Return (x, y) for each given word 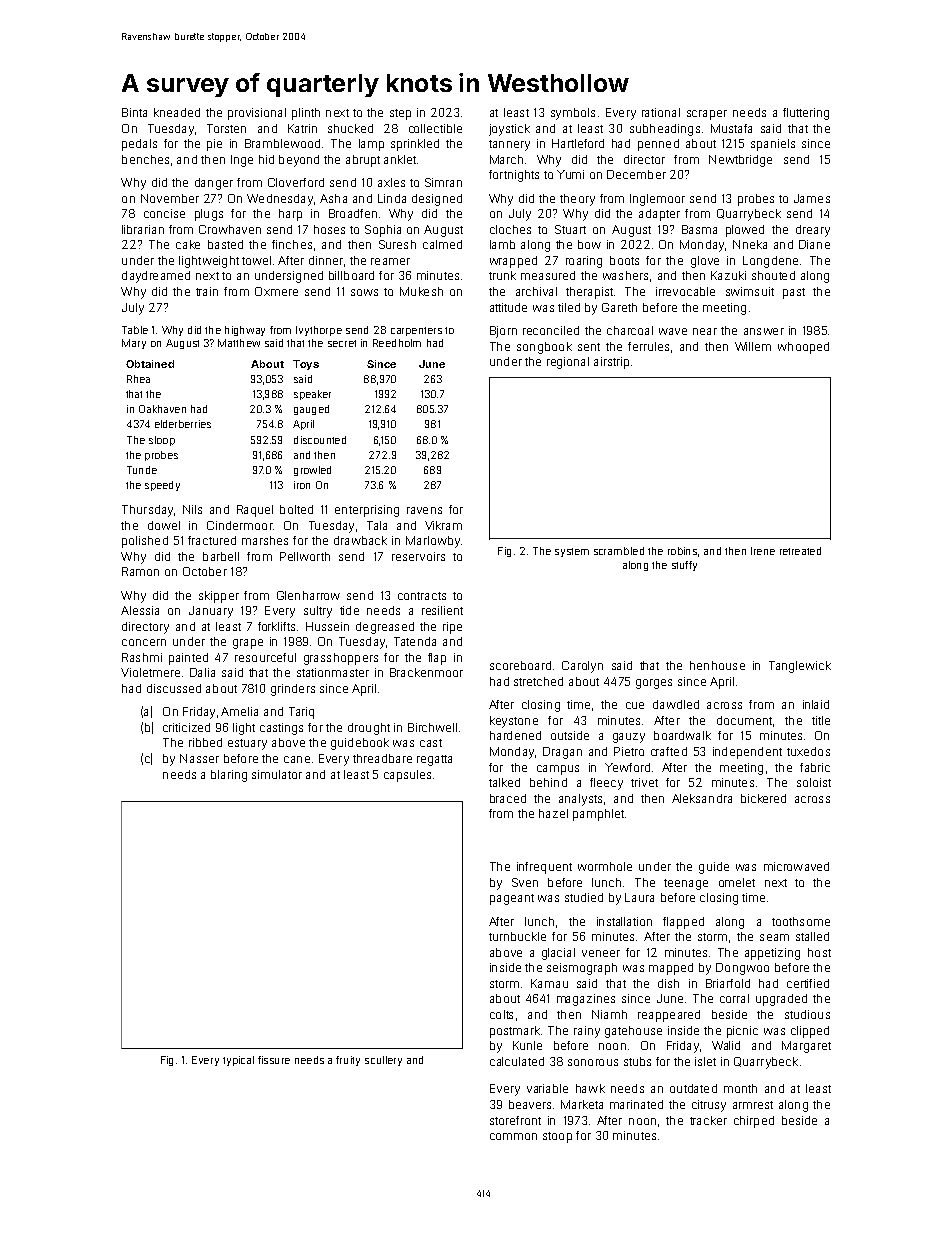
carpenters (416, 331)
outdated (693, 1088)
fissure (274, 1060)
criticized (186, 727)
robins (682, 551)
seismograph (582, 969)
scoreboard (520, 665)
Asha (333, 198)
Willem (753, 346)
